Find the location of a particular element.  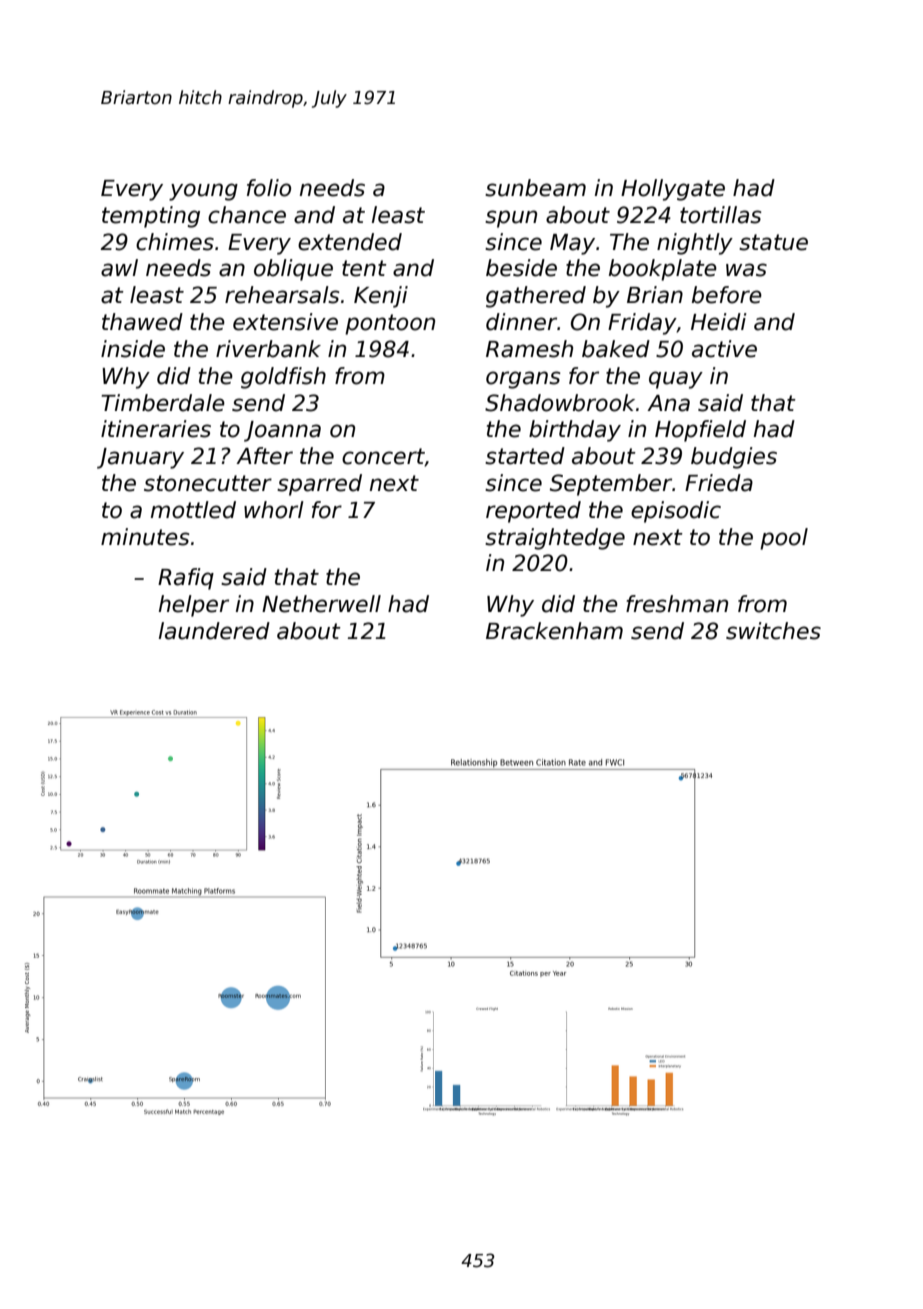

pool is located at coordinates (784, 539).
